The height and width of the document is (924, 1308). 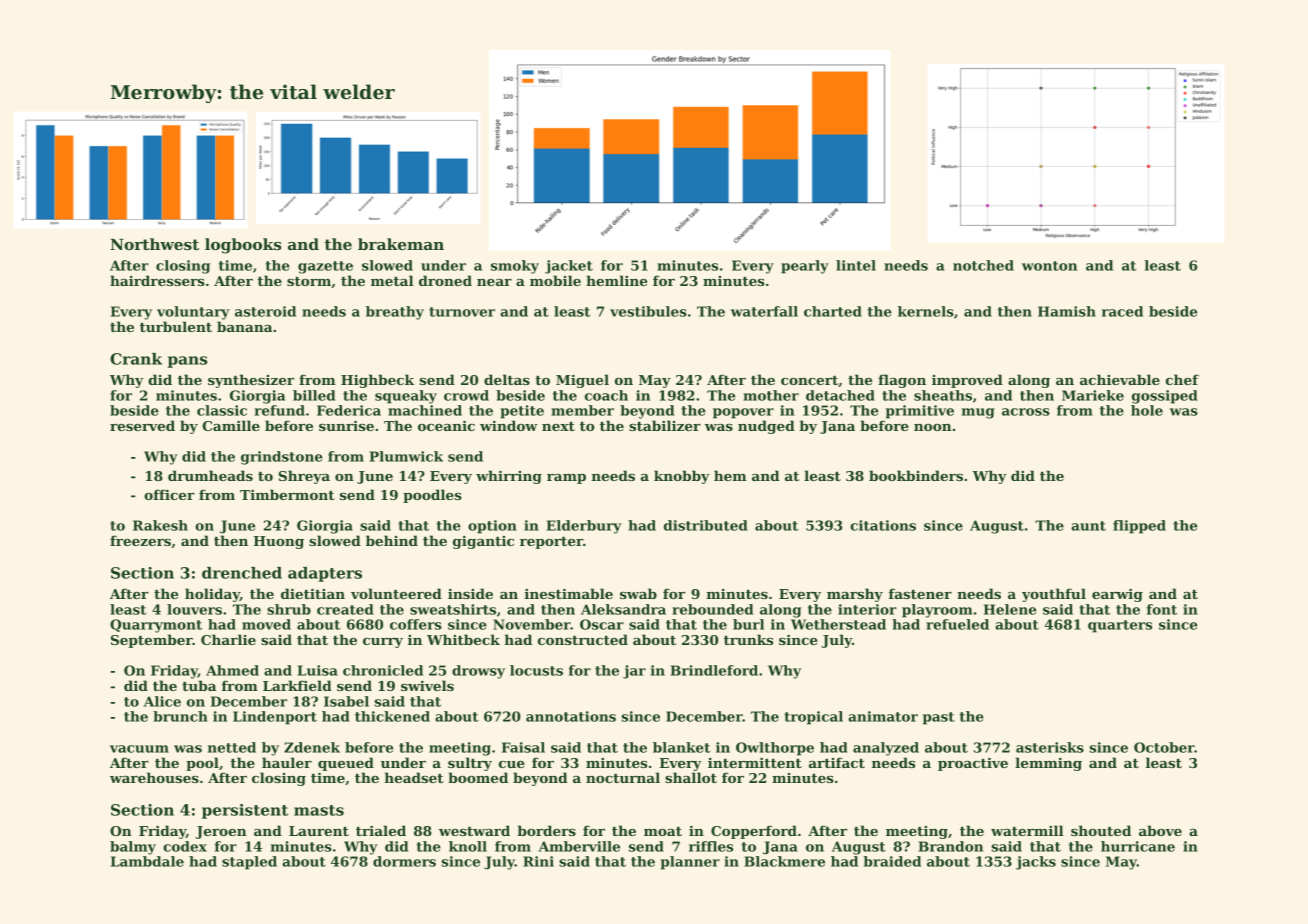 I want to click on warehouses, so click(x=154, y=777).
